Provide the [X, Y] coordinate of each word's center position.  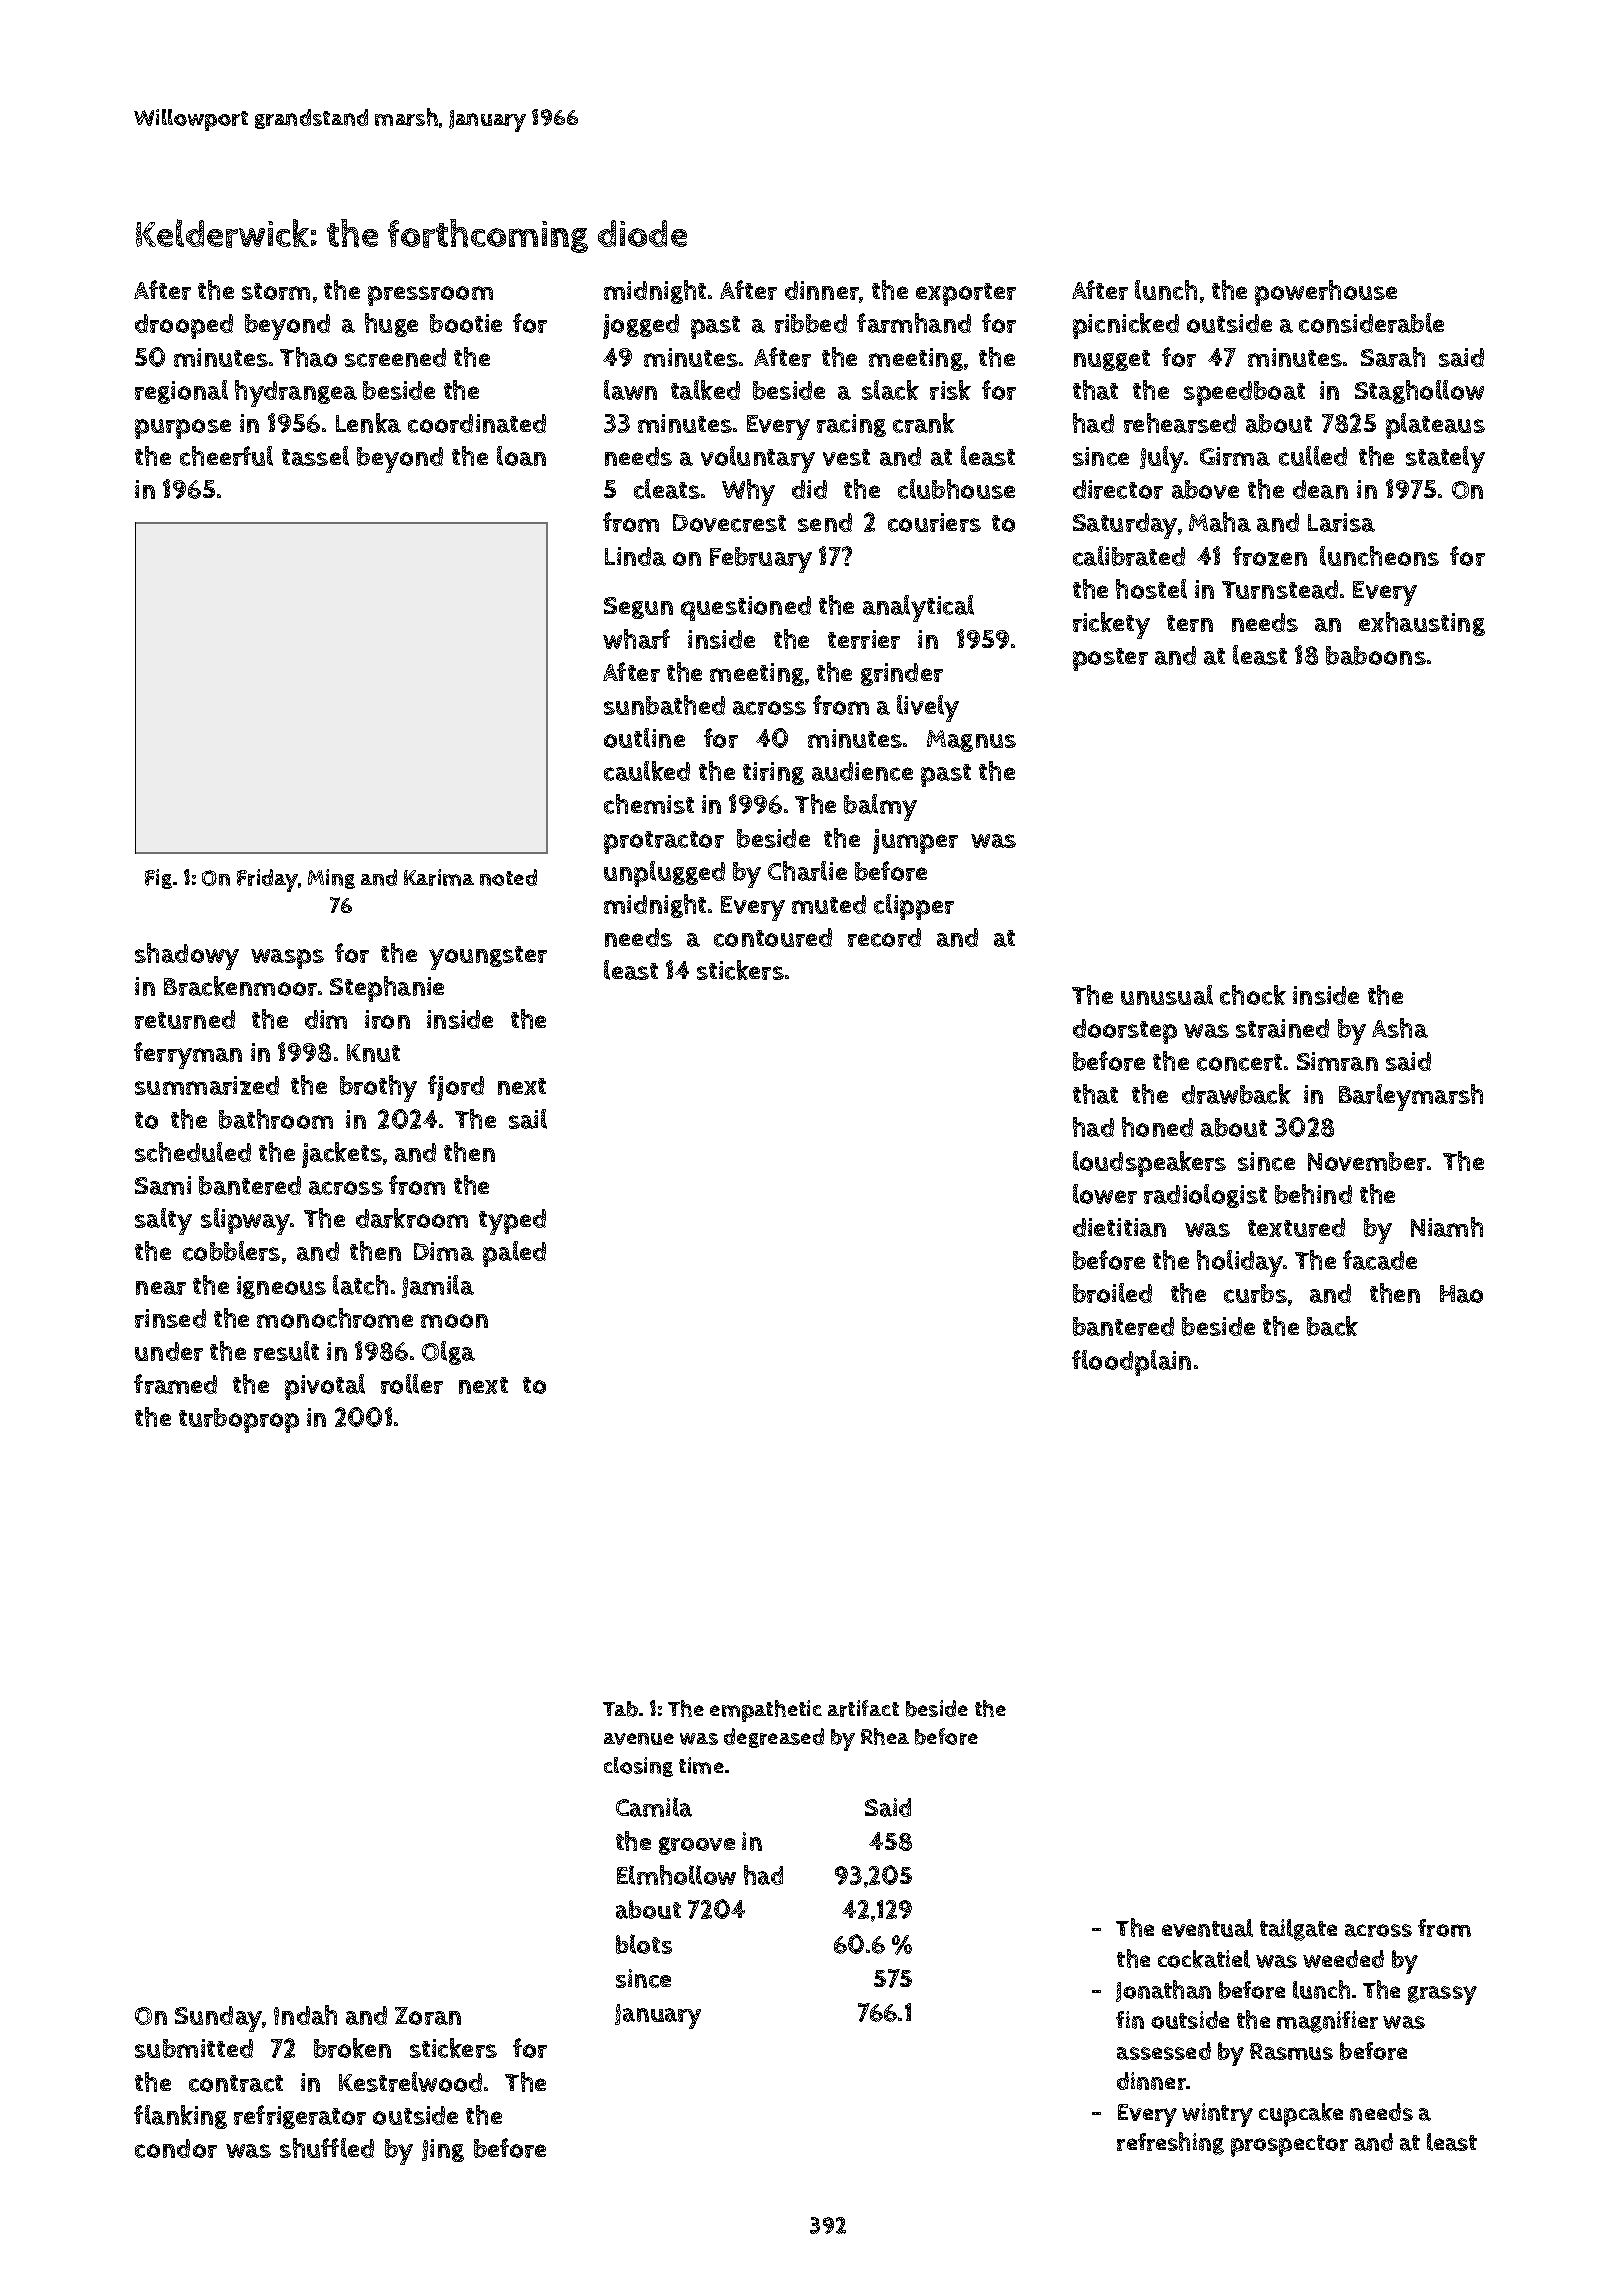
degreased [774, 1738]
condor [176, 2148]
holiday [1240, 1263]
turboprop [239, 1420]
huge [391, 325]
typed [512, 1222]
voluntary [758, 459]
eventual [1207, 1928]
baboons [1376, 655]
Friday [267, 880]
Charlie [807, 871]
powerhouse [1326, 293]
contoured [773, 937]
